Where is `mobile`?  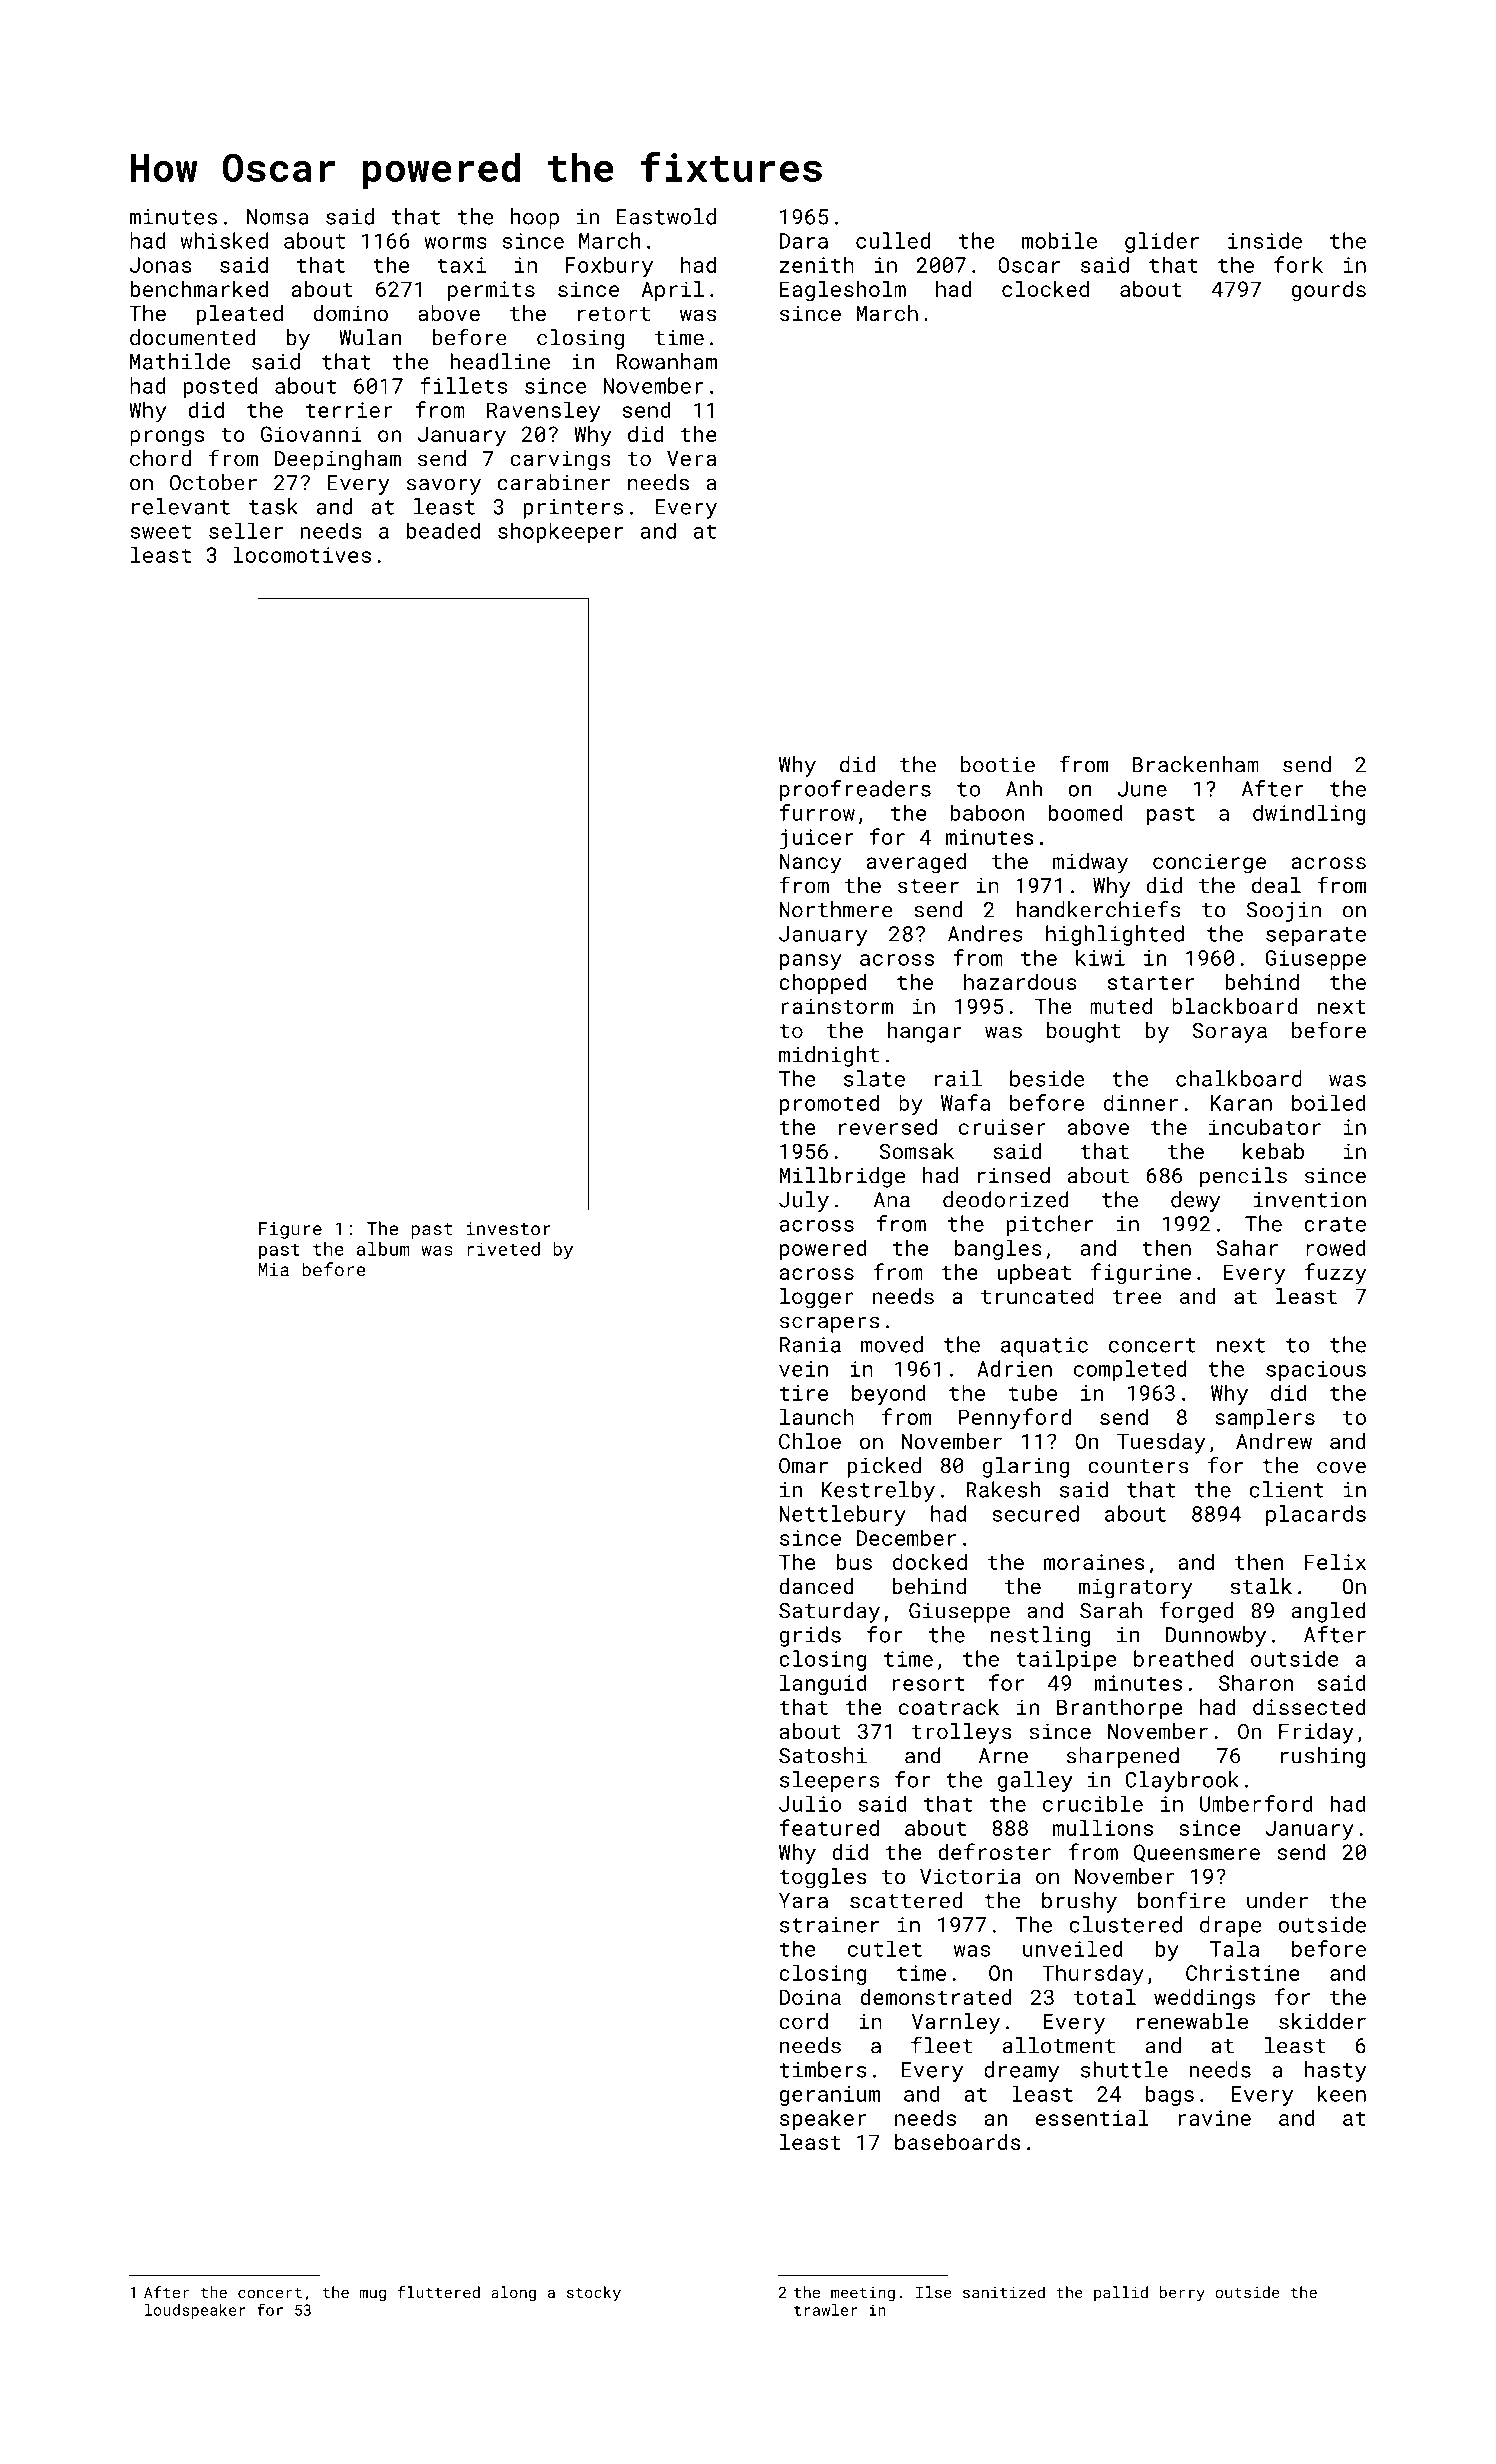 mobile is located at coordinates (1059, 240).
